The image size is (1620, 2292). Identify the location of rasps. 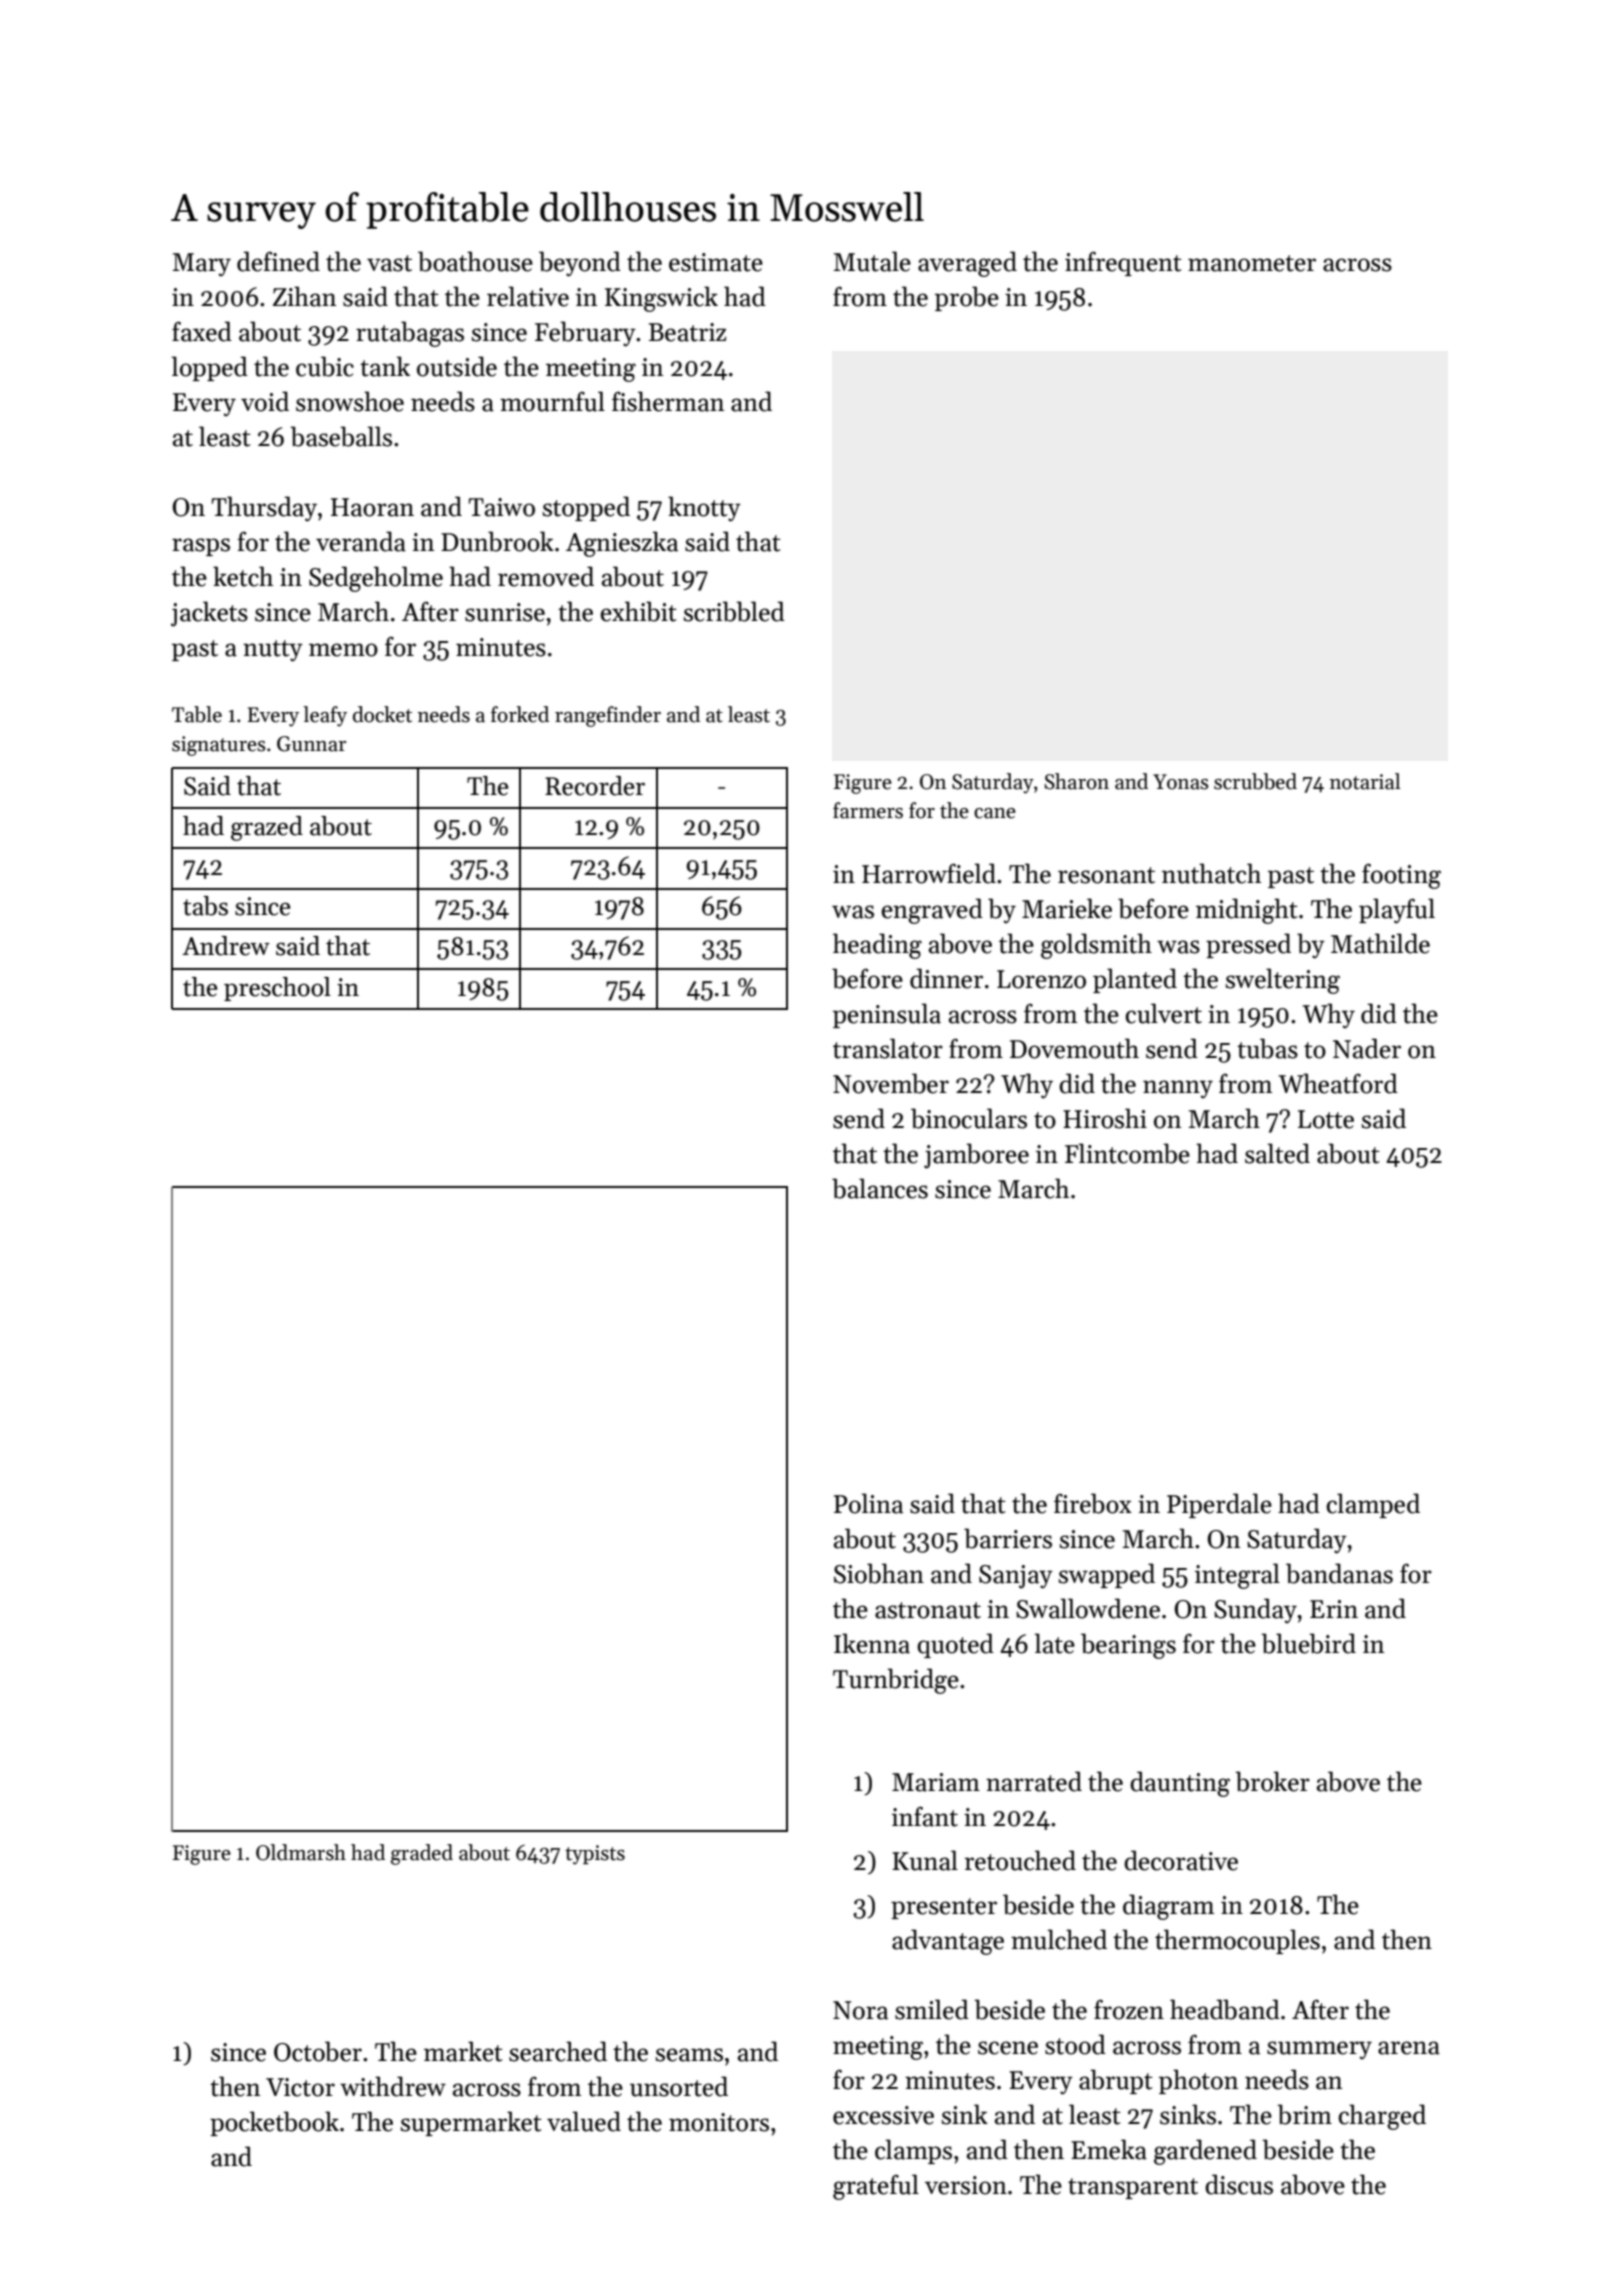
(201, 547).
